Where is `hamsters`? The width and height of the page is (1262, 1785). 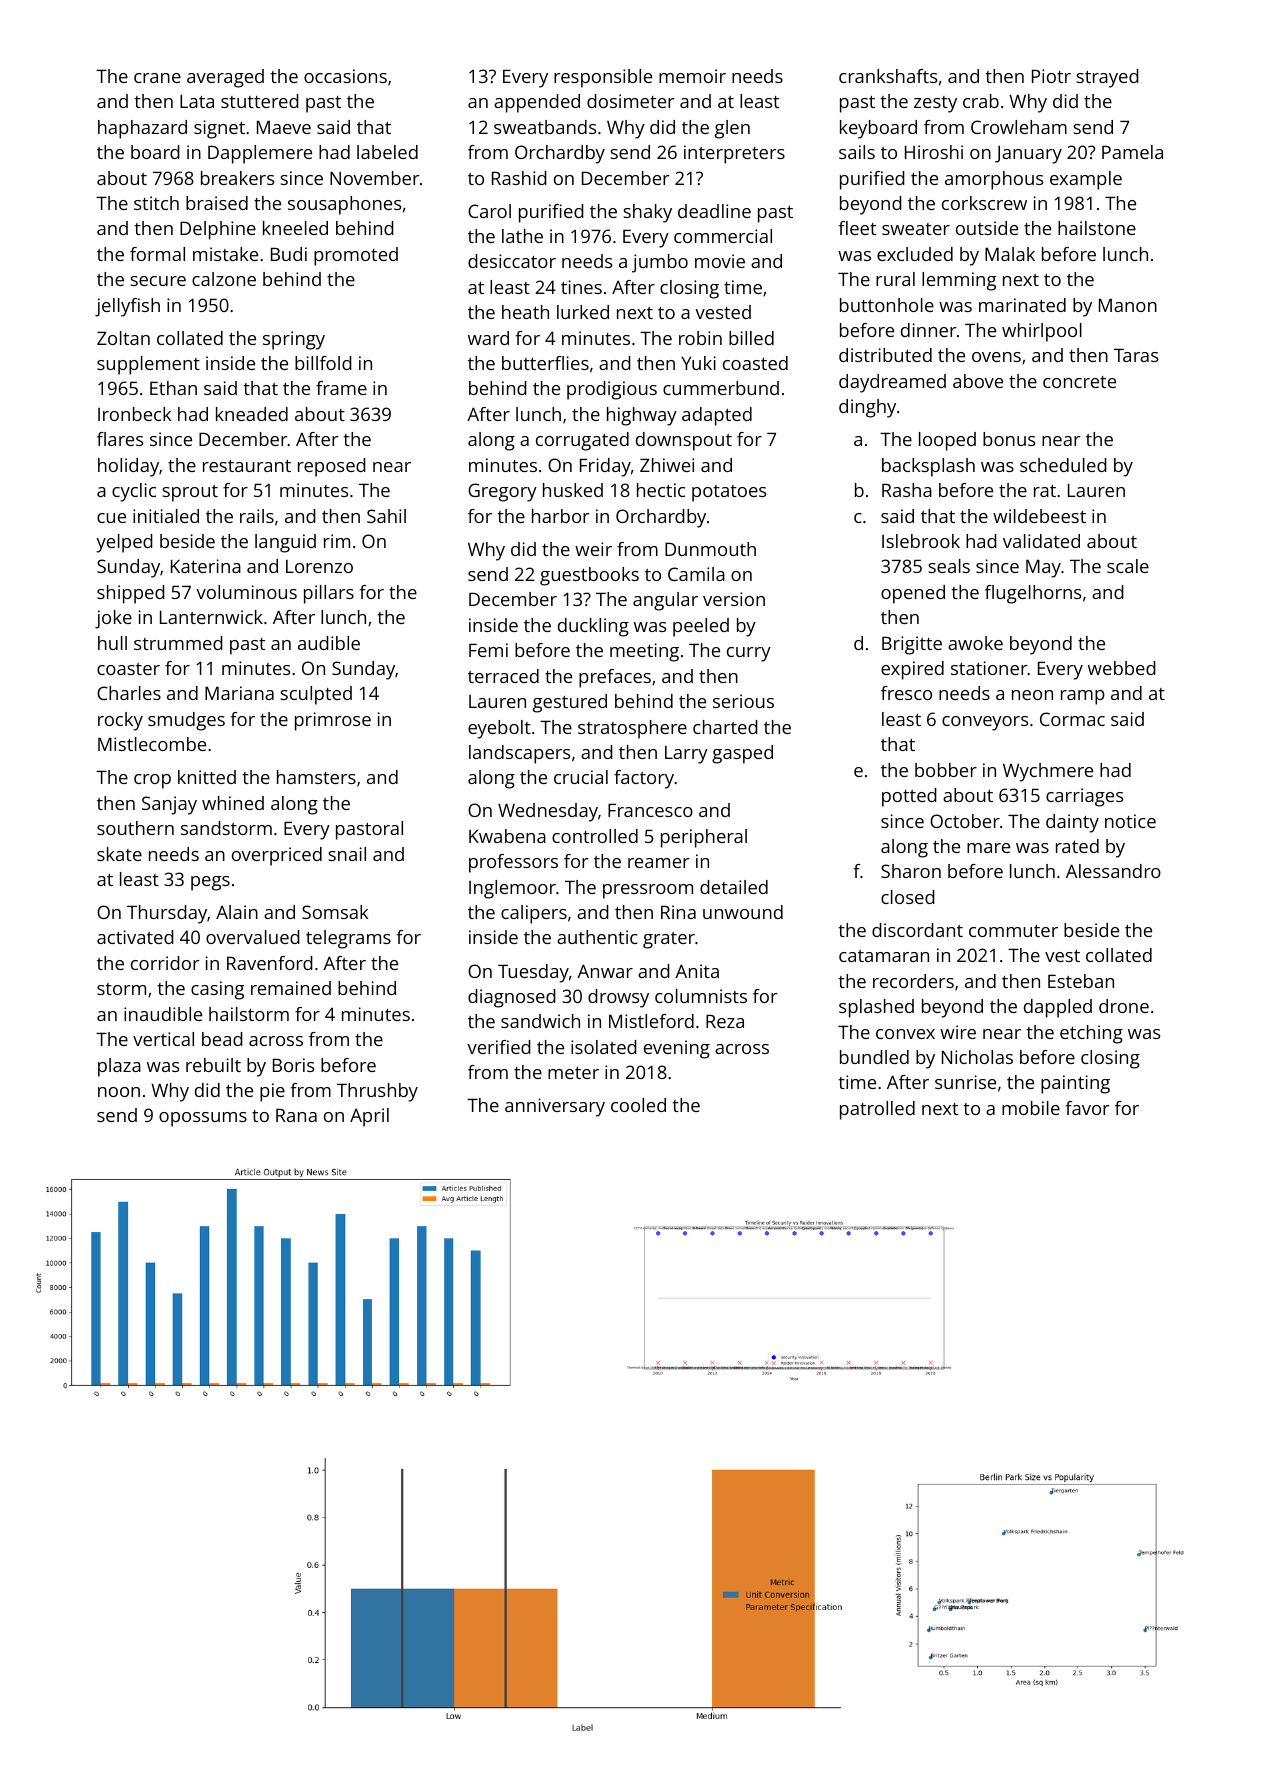 hamsters is located at coordinates (316, 777).
